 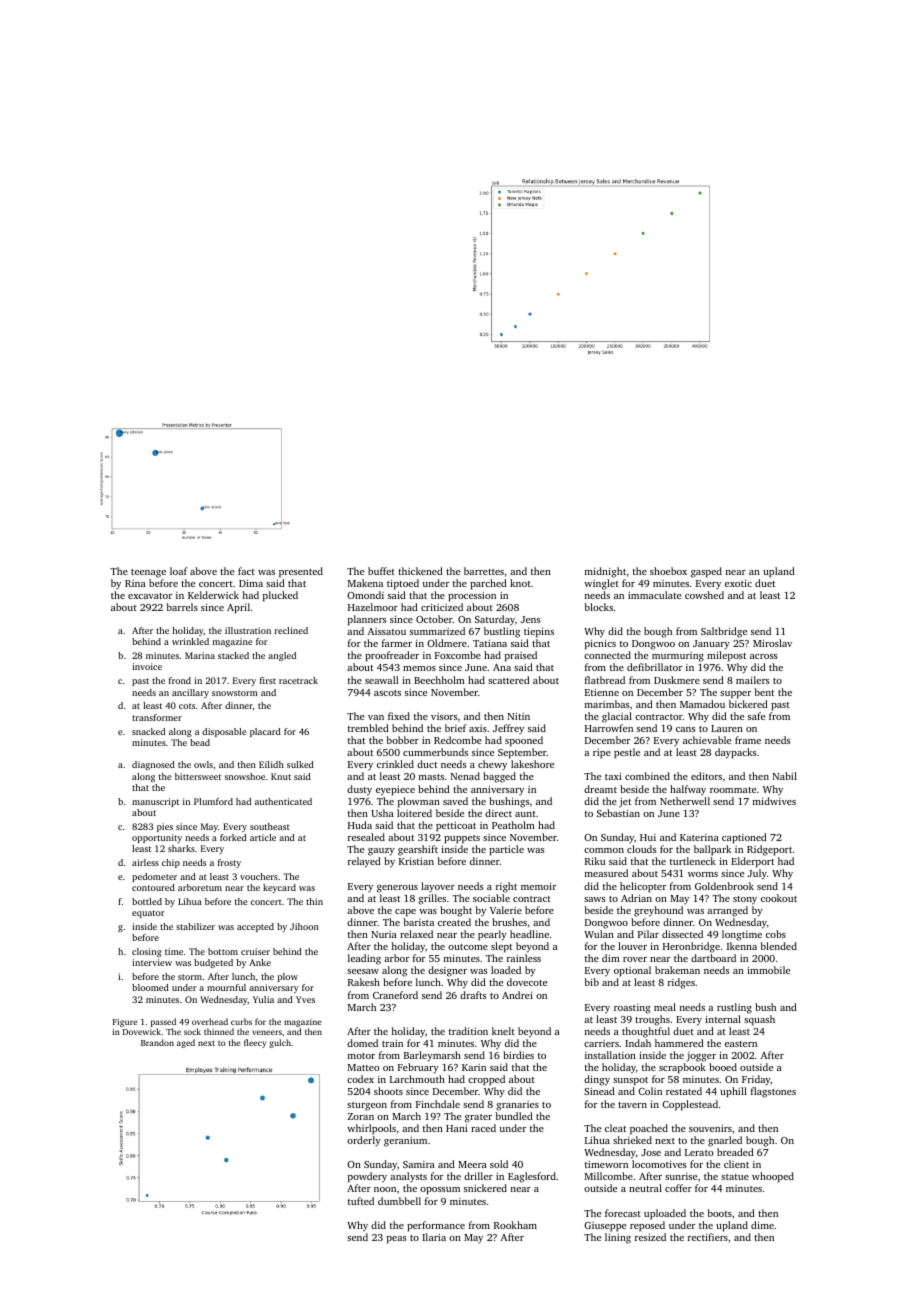 What do you see at coordinates (361, 1116) in the document?
I see `Zoran` at bounding box center [361, 1116].
